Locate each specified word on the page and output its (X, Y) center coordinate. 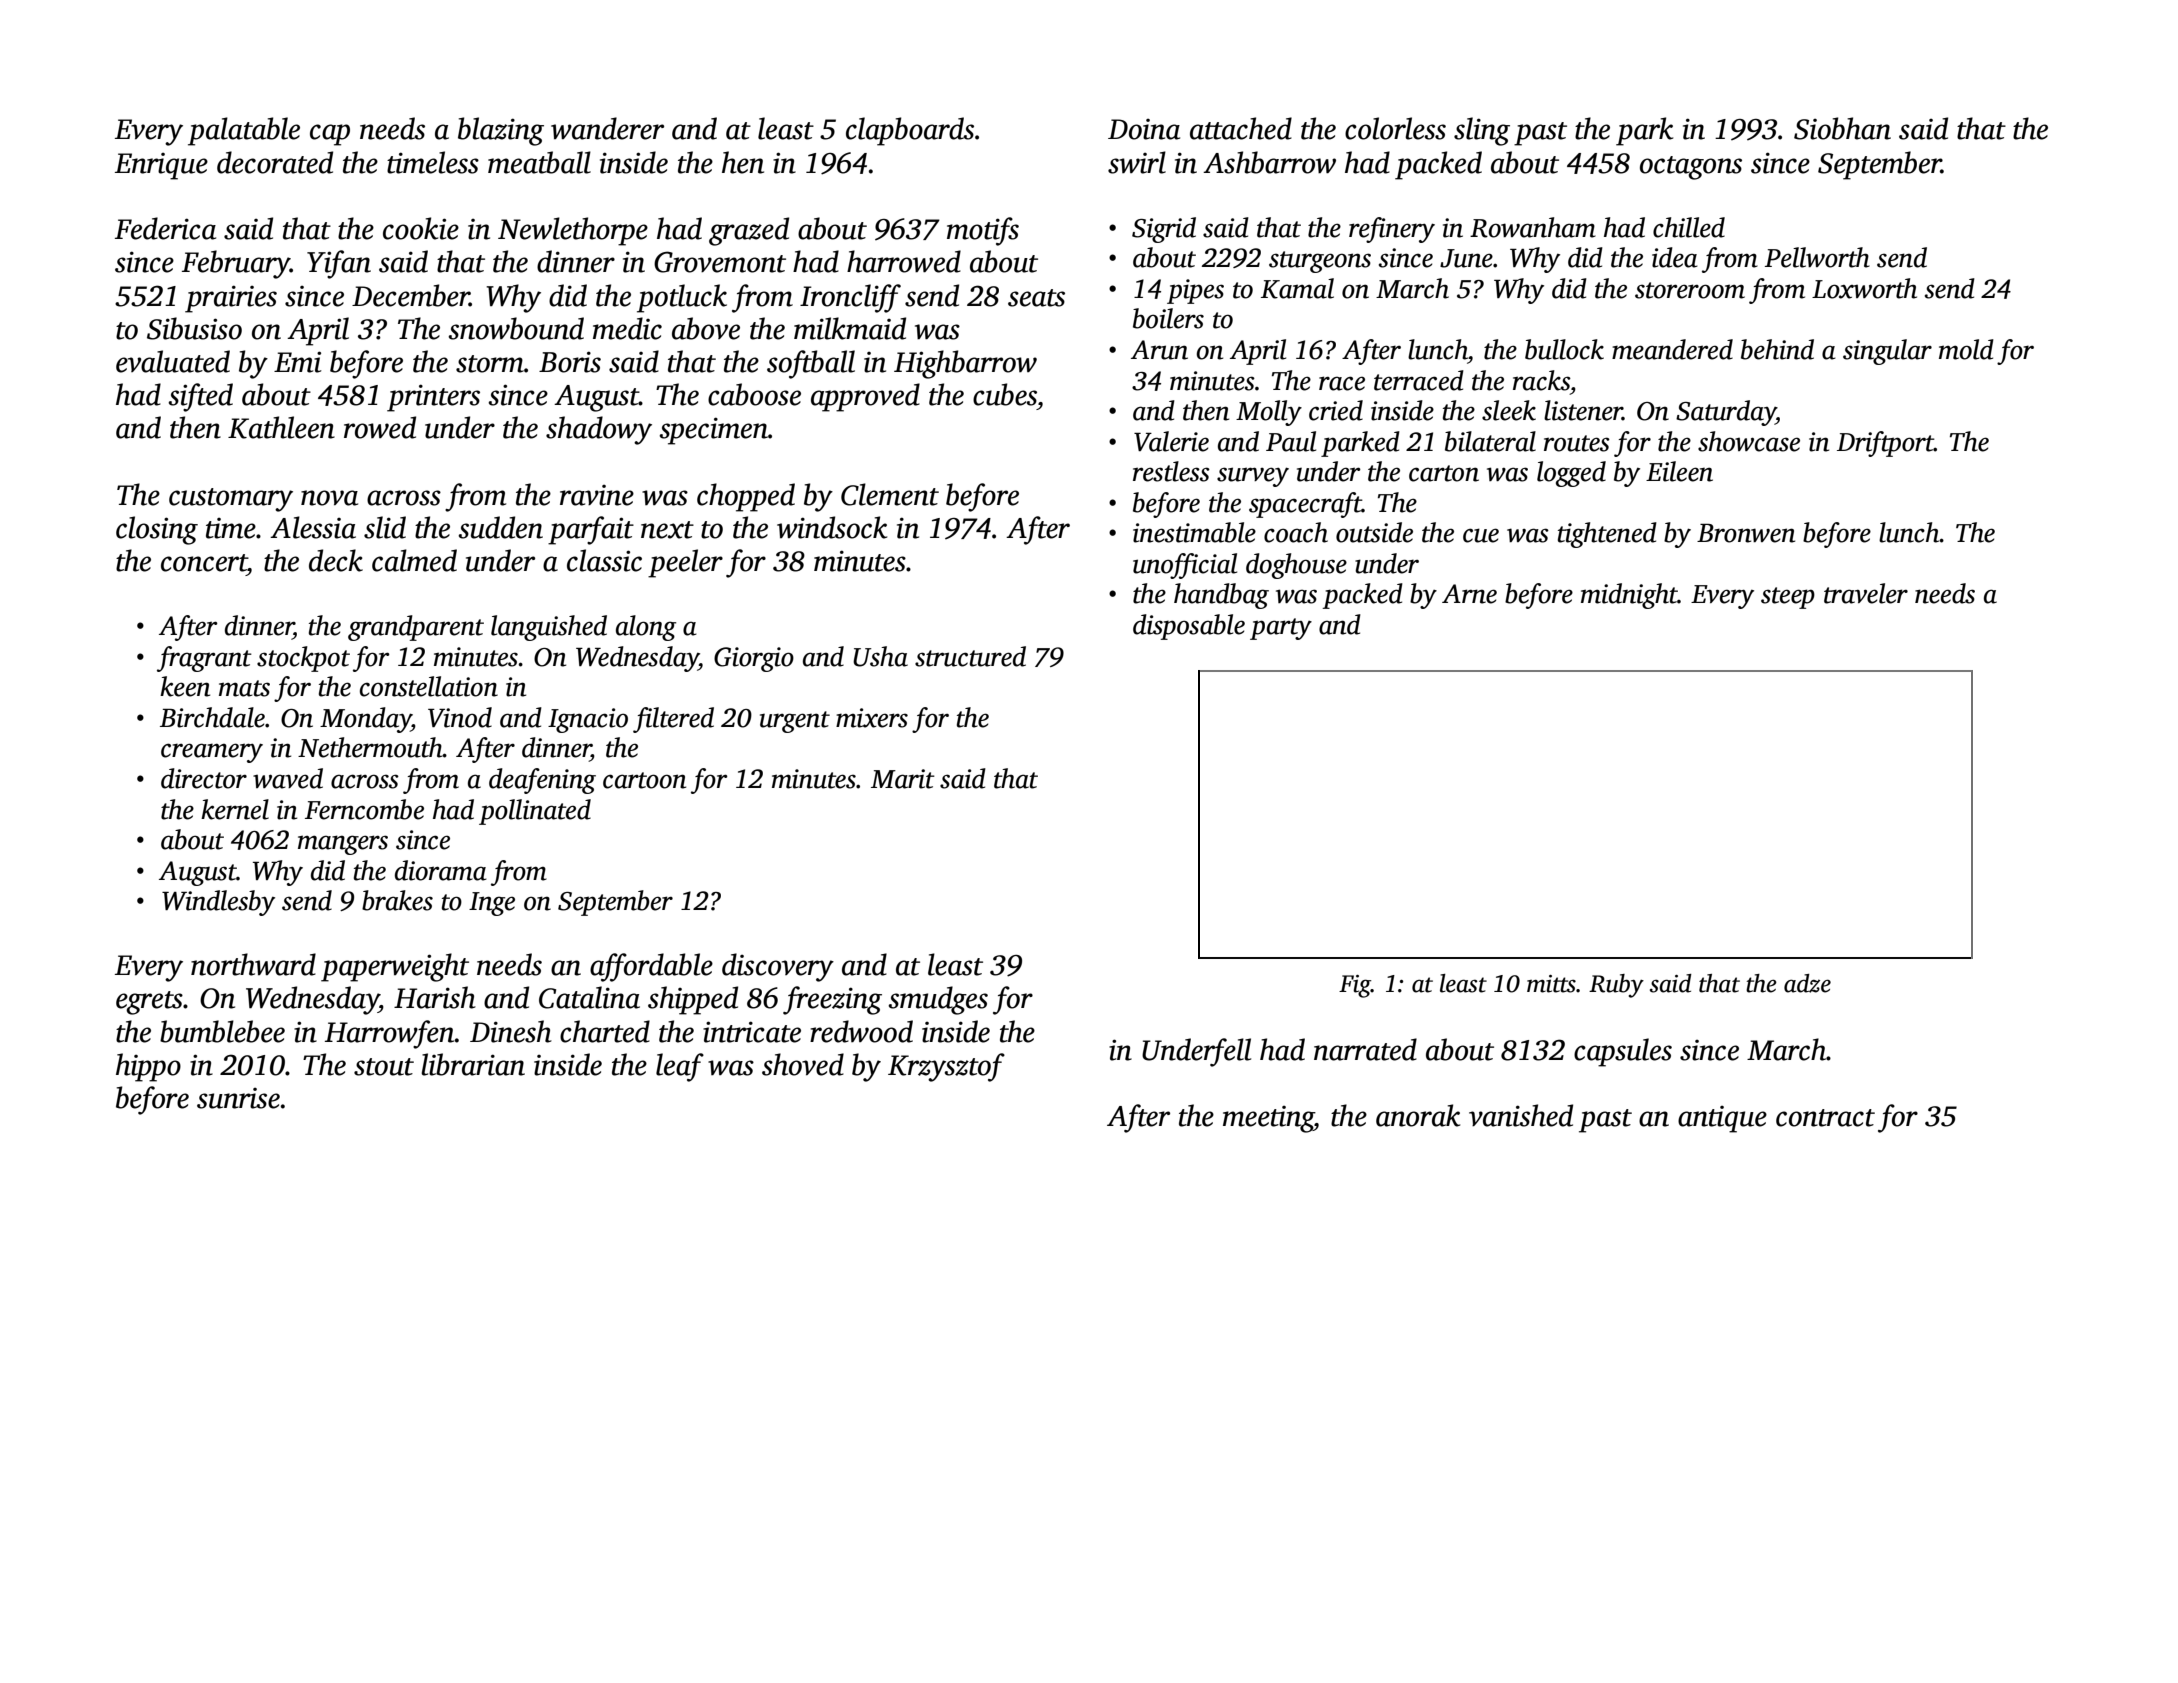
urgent (795, 722)
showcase (1749, 441)
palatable (244, 131)
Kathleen (281, 427)
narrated (1365, 1049)
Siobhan (1842, 128)
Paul (1291, 441)
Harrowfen (390, 1034)
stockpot (303, 659)
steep (1788, 598)
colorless (1395, 128)
